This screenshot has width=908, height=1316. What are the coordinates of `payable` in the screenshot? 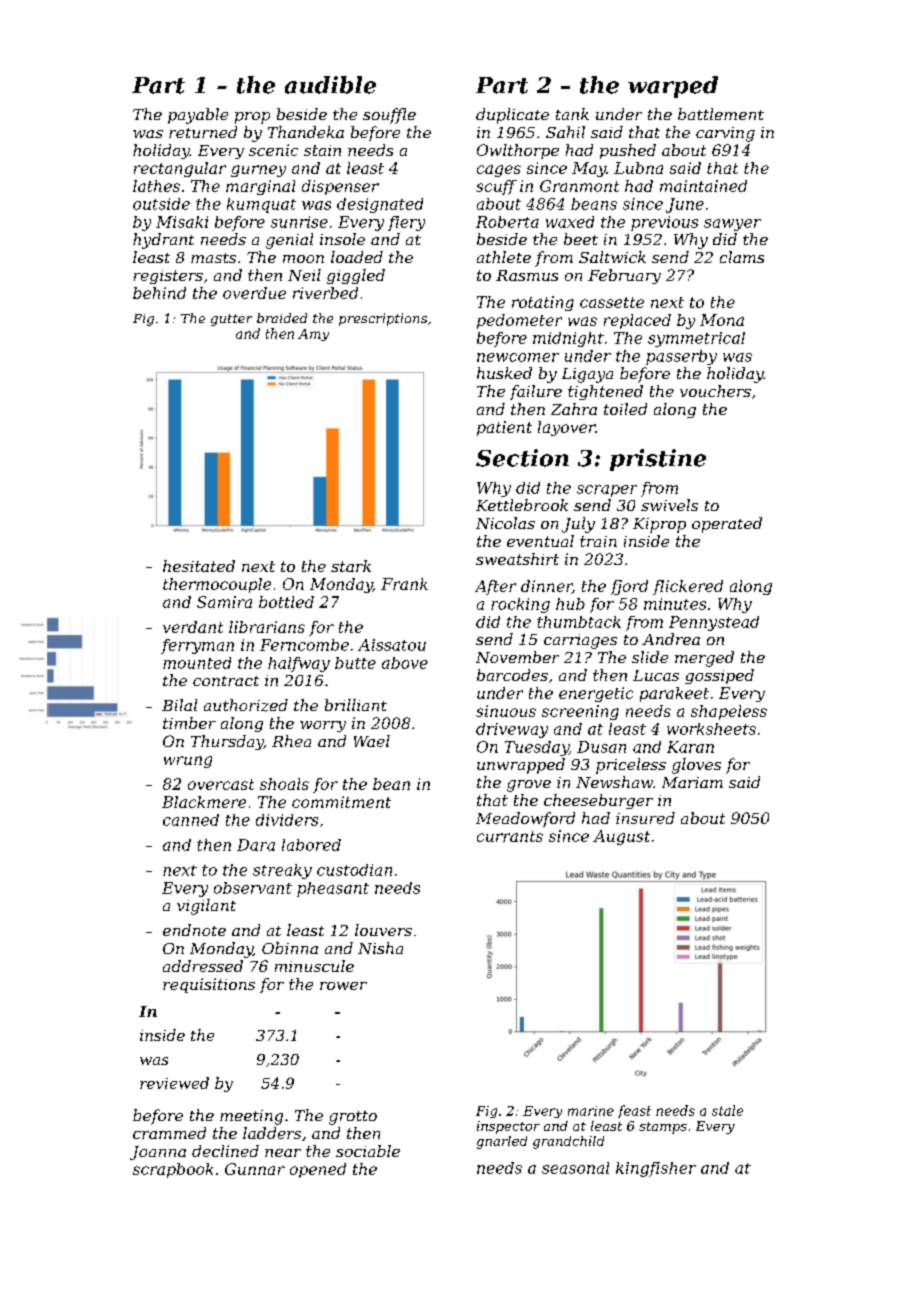 It's located at (198, 116).
